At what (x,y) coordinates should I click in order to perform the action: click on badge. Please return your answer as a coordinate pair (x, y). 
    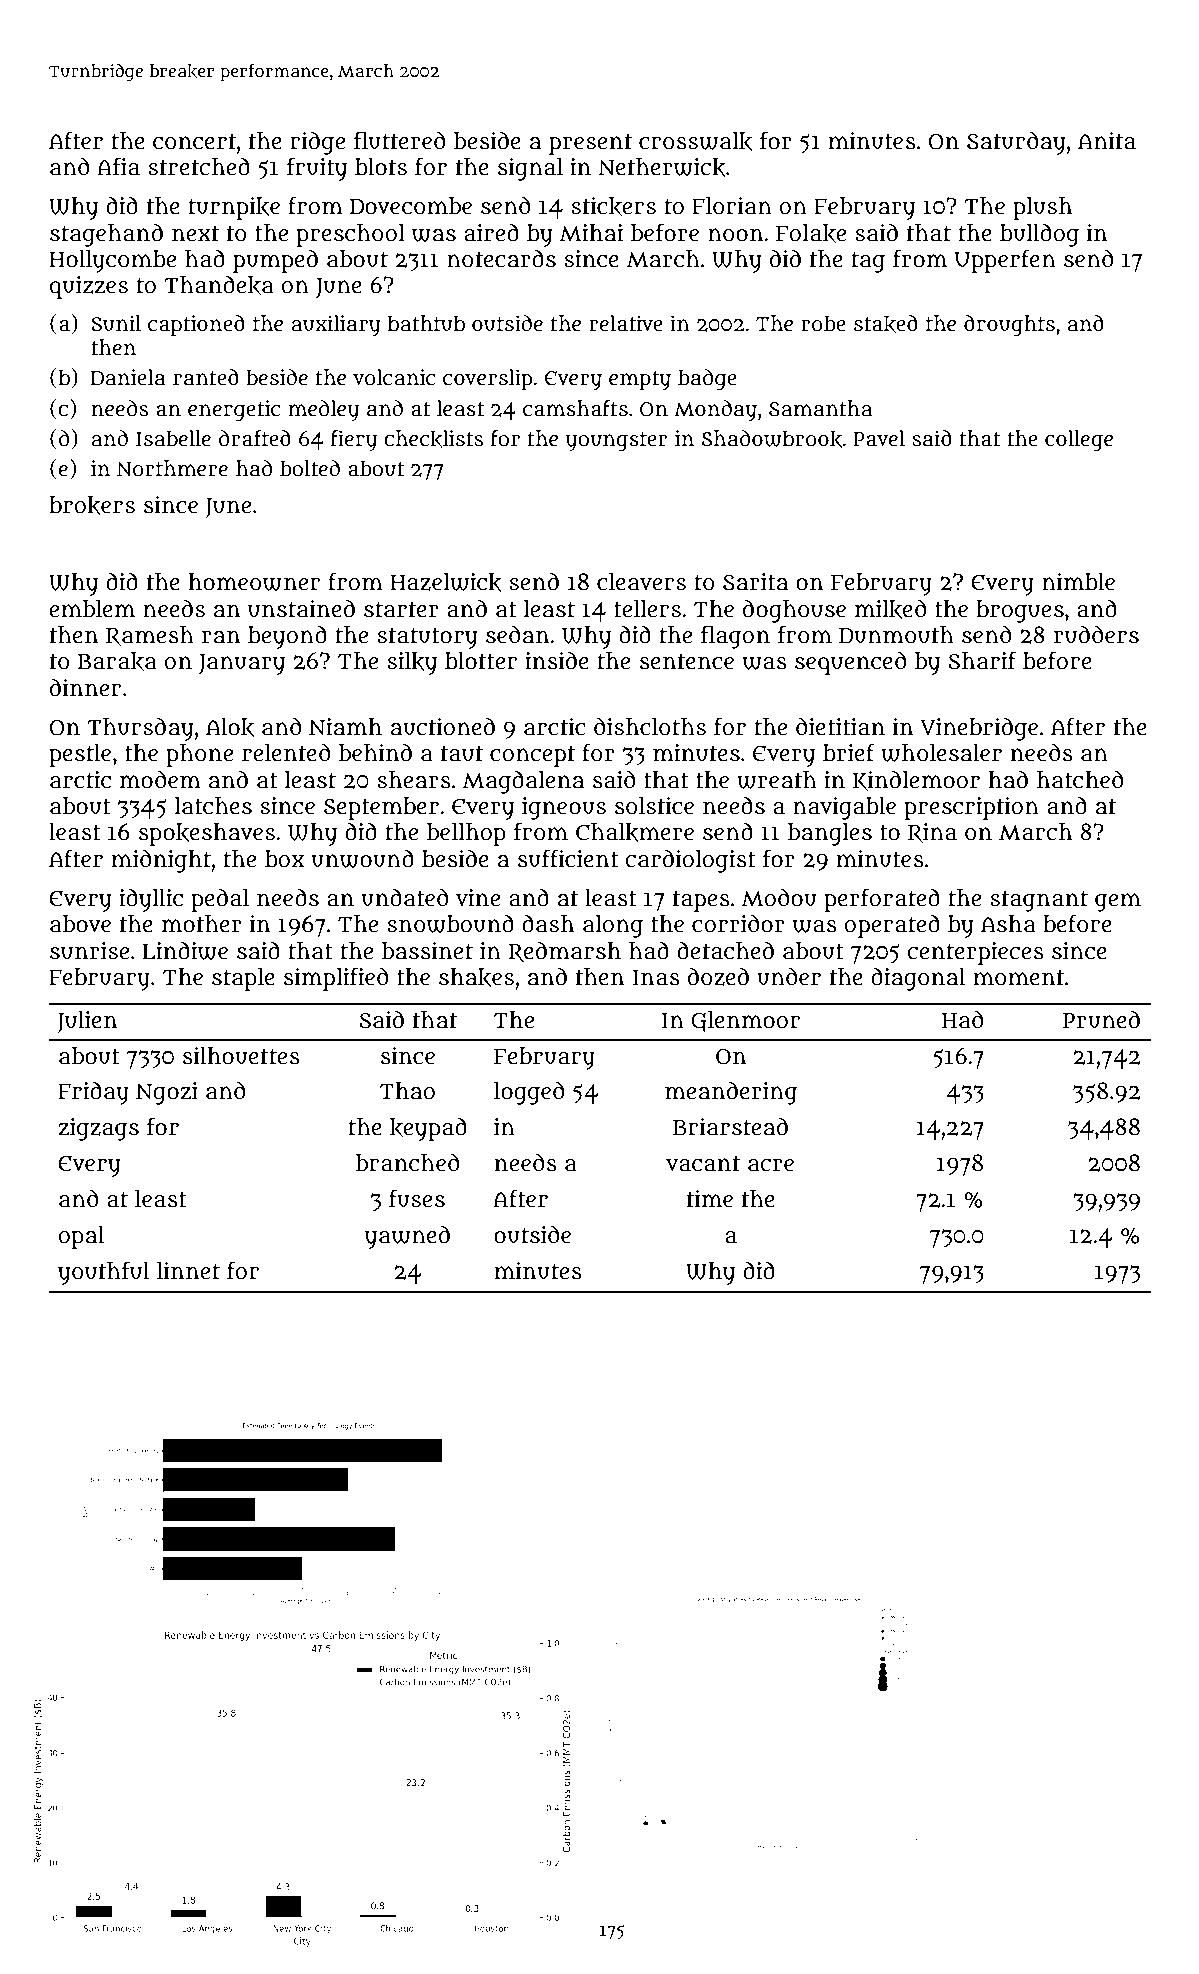
    Looking at the image, I should click on (707, 379).
